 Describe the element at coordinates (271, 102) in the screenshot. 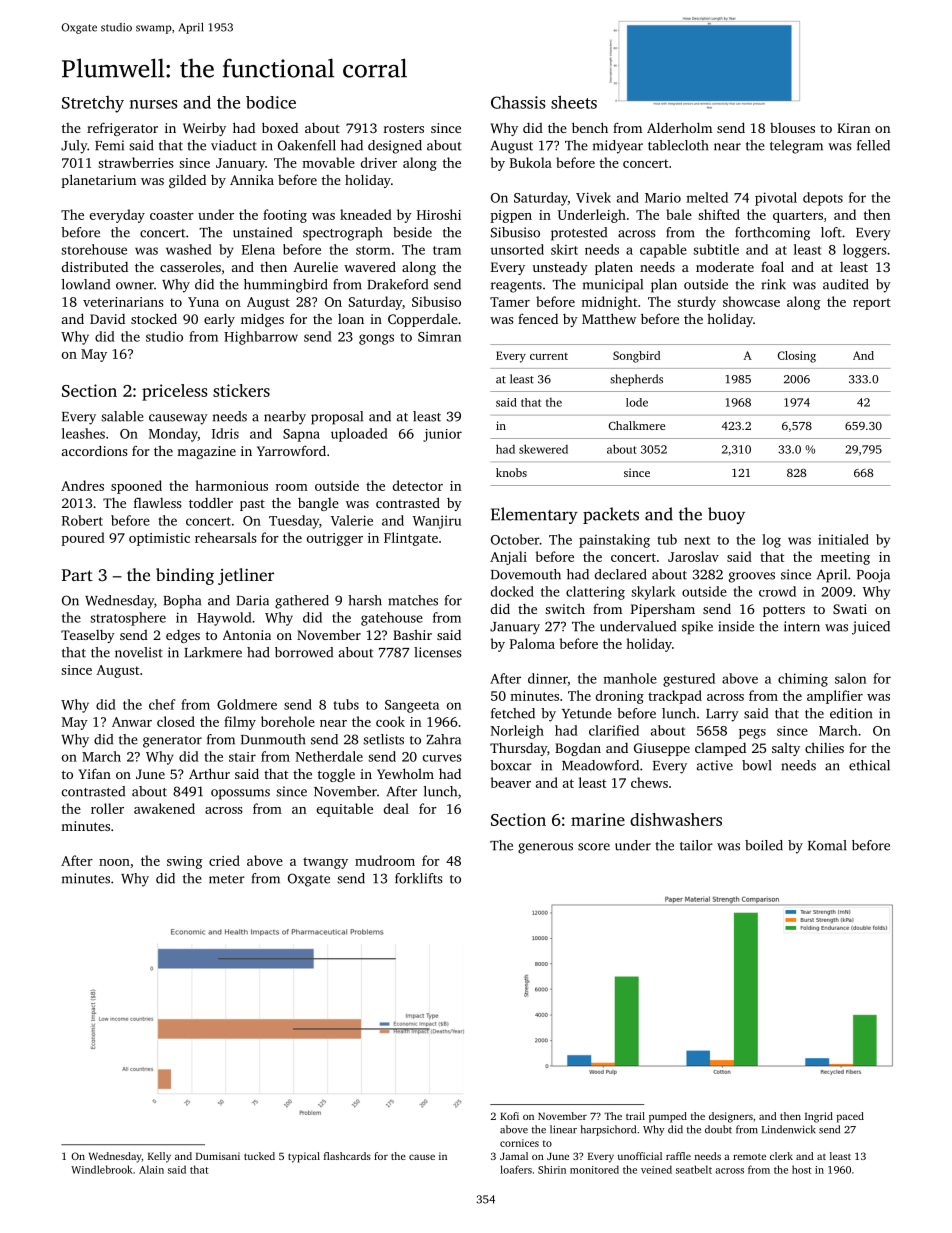

I see `bodice` at that location.
